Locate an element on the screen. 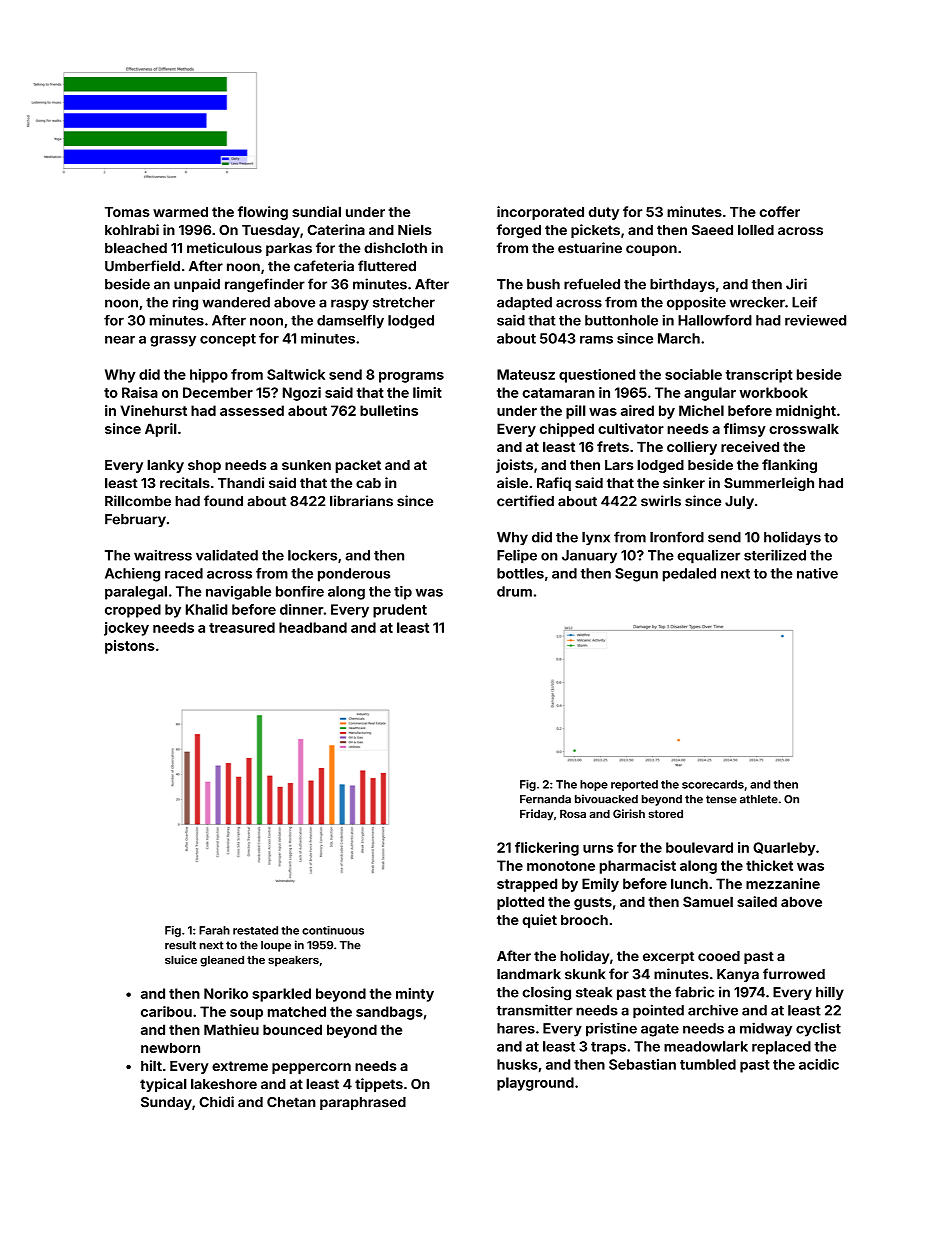  stretcher is located at coordinates (404, 302).
